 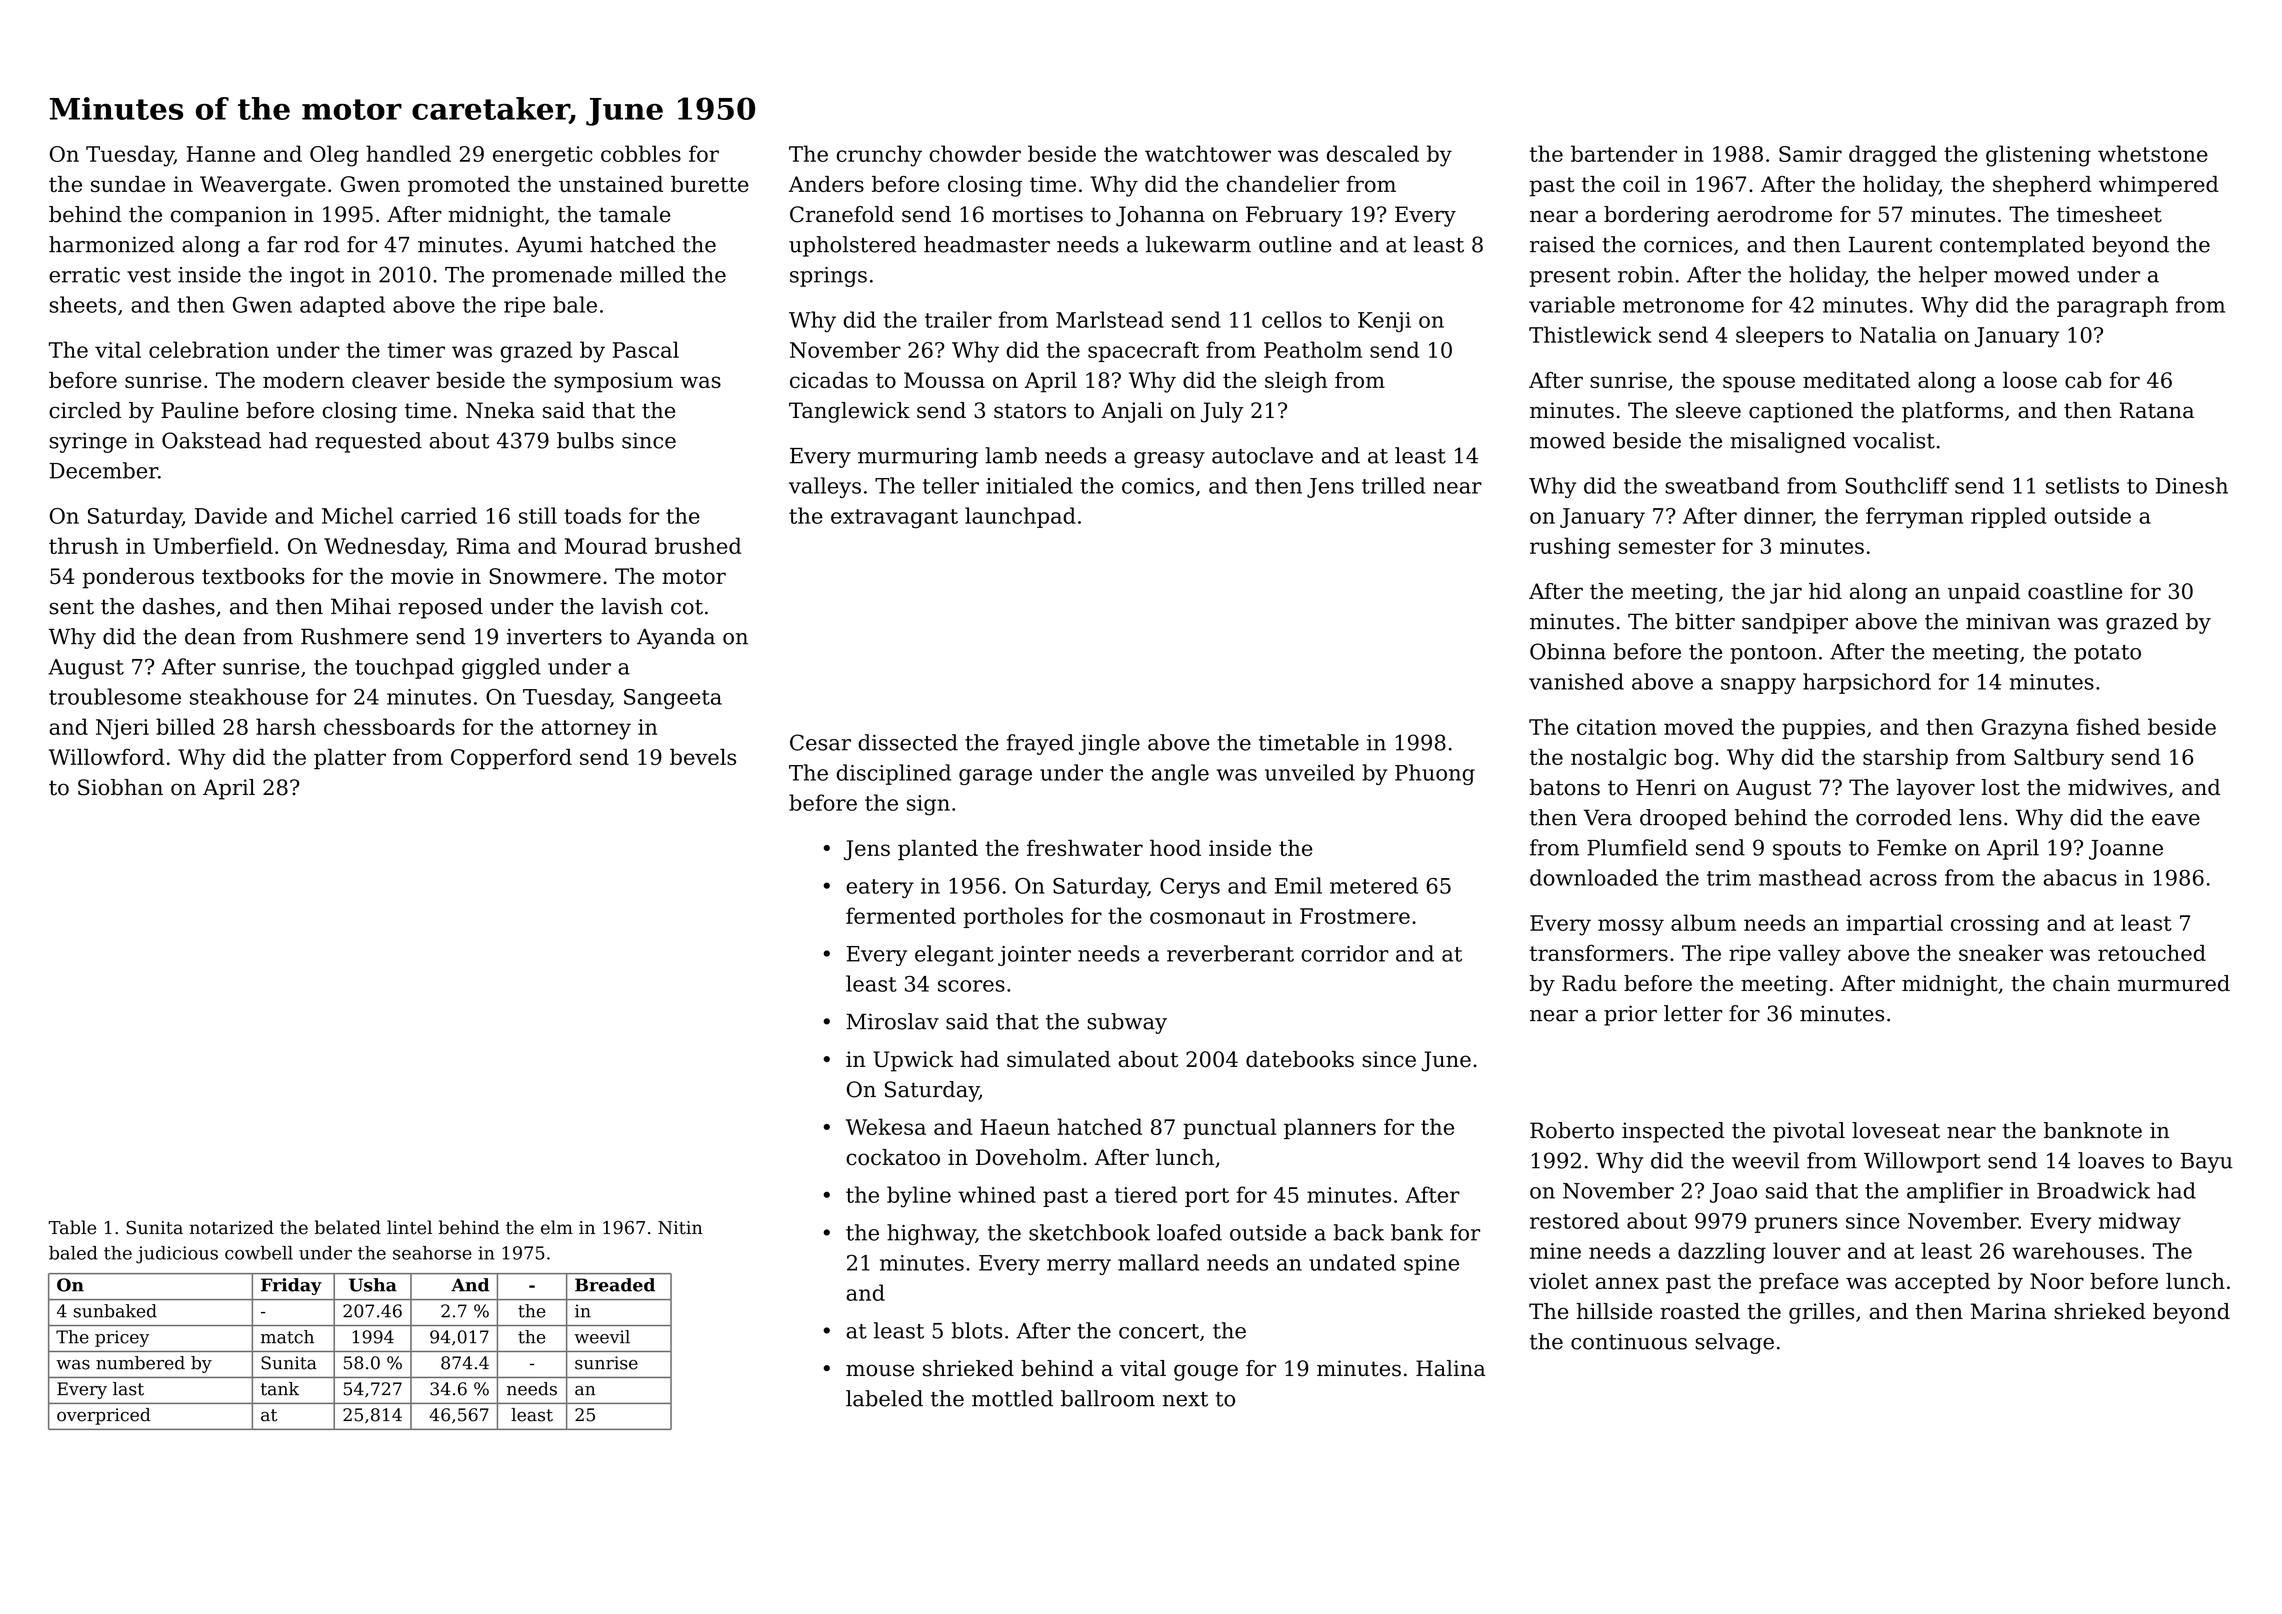 I want to click on bartender, so click(x=1624, y=153).
